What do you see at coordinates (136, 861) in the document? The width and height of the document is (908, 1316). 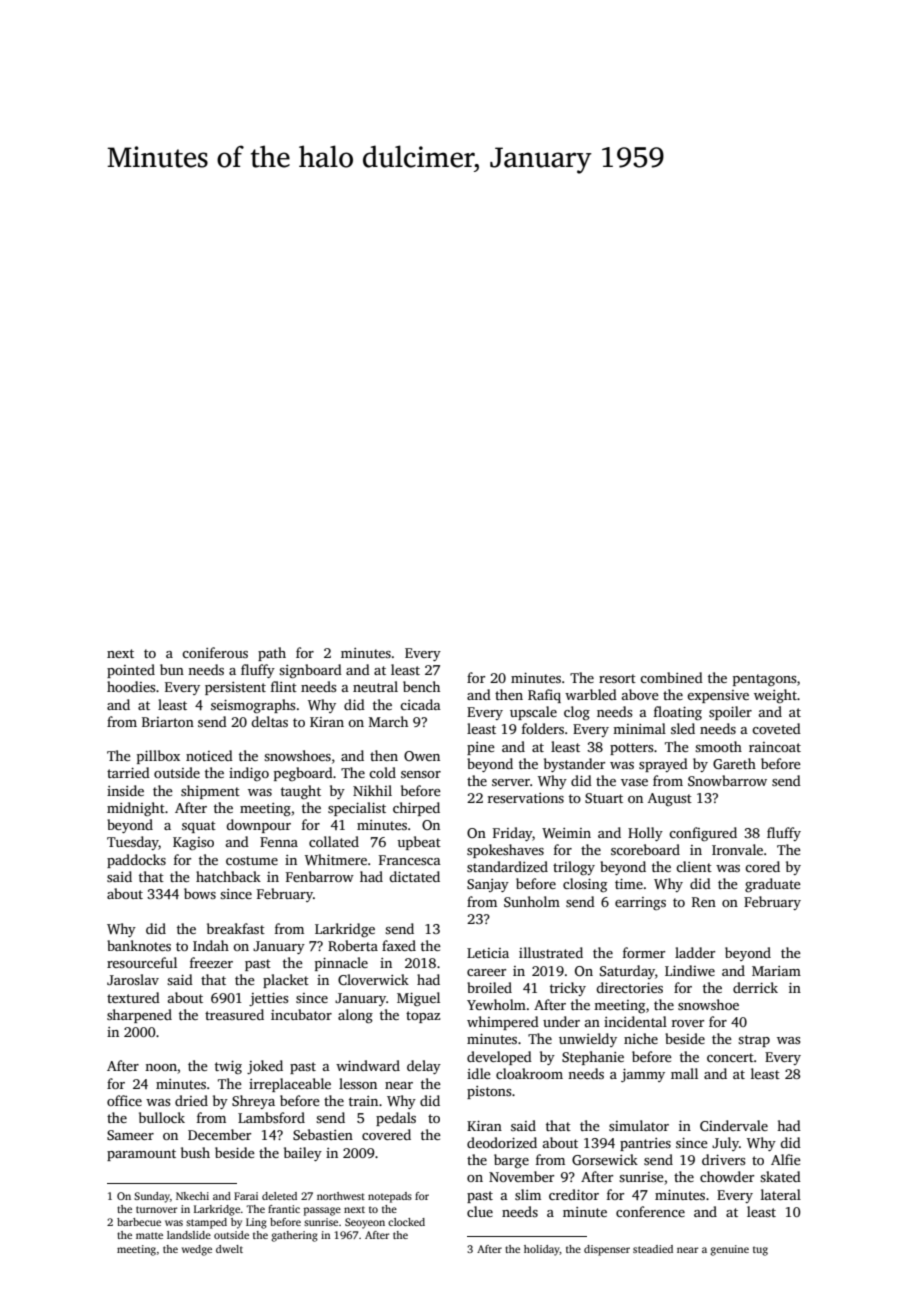 I see `paddocks` at bounding box center [136, 861].
